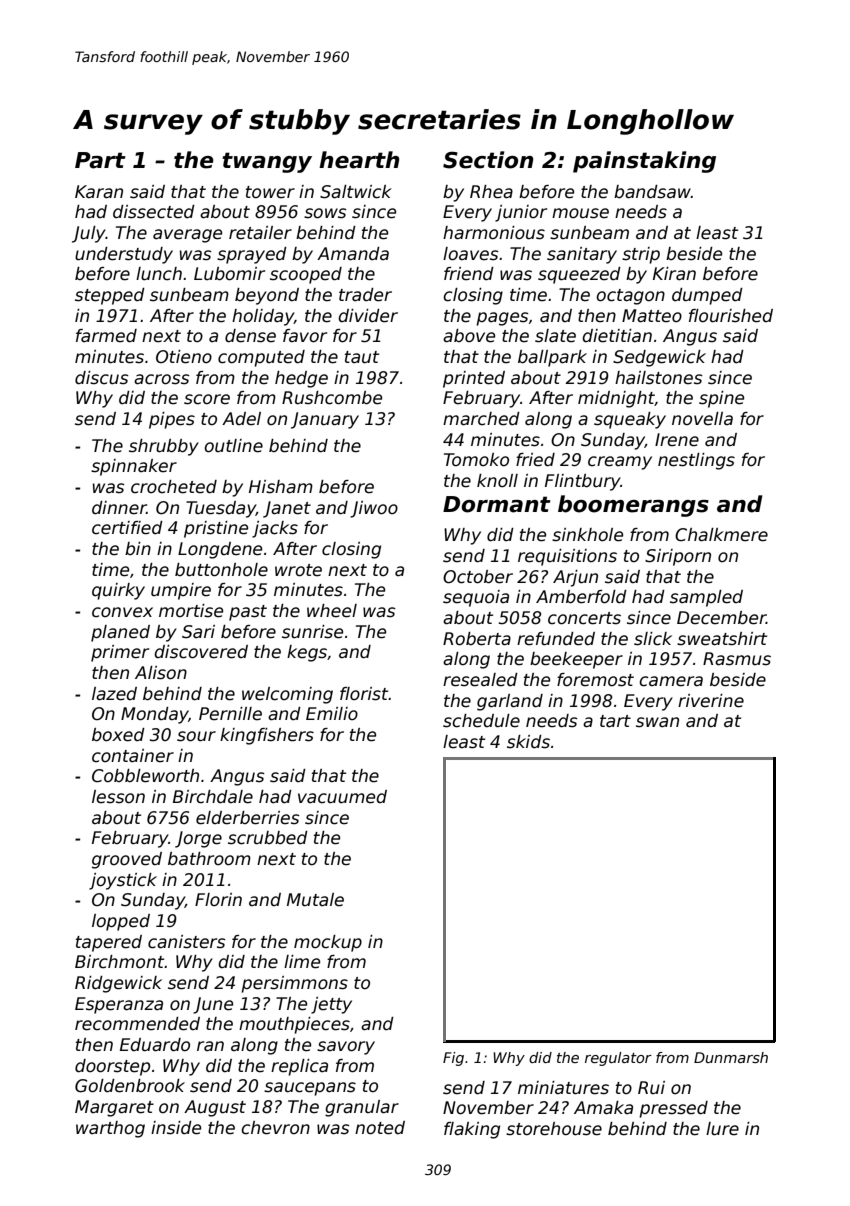  Describe the element at coordinates (380, 1128) in the screenshot. I see `noted` at that location.
